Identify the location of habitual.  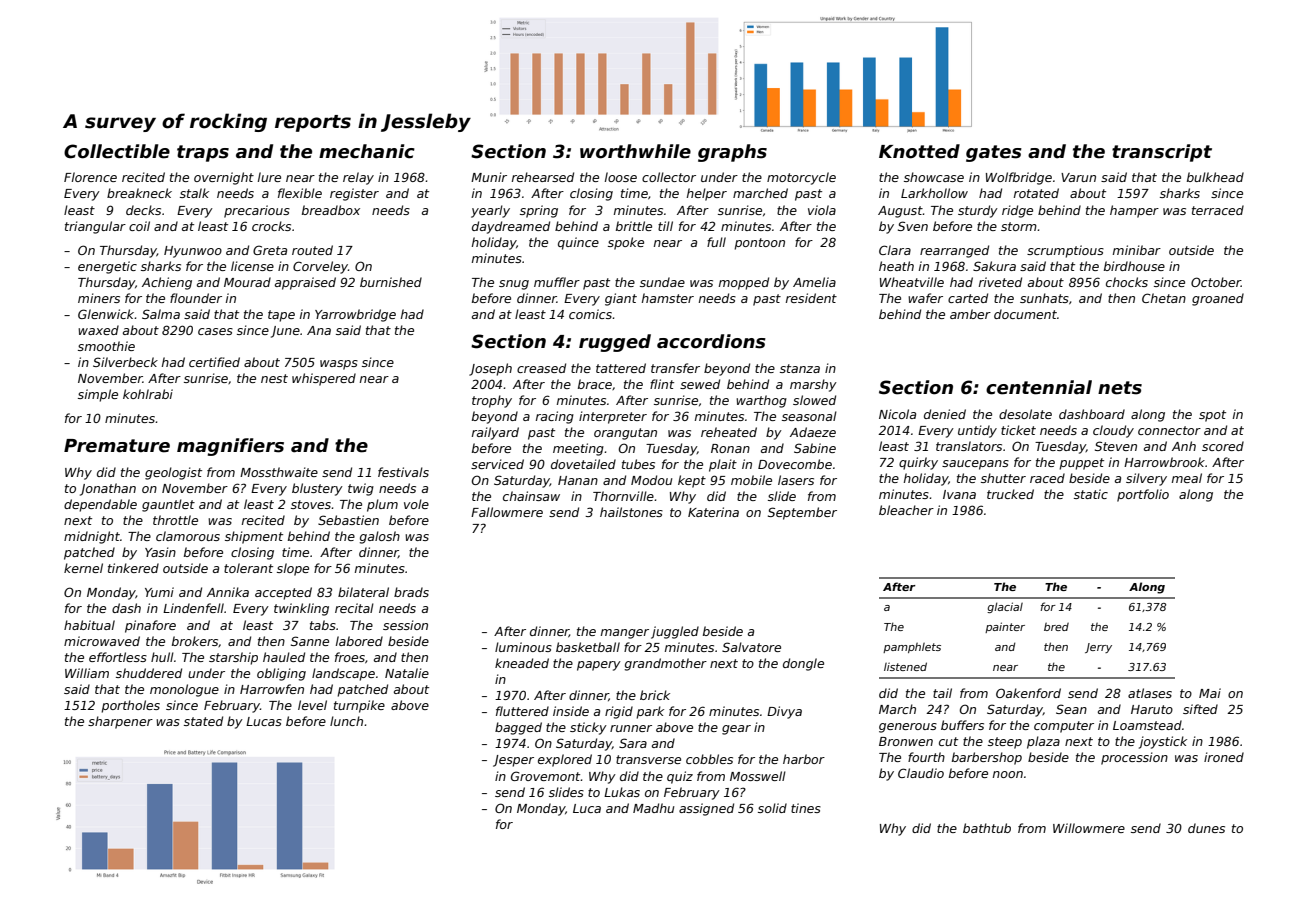
(89, 625).
